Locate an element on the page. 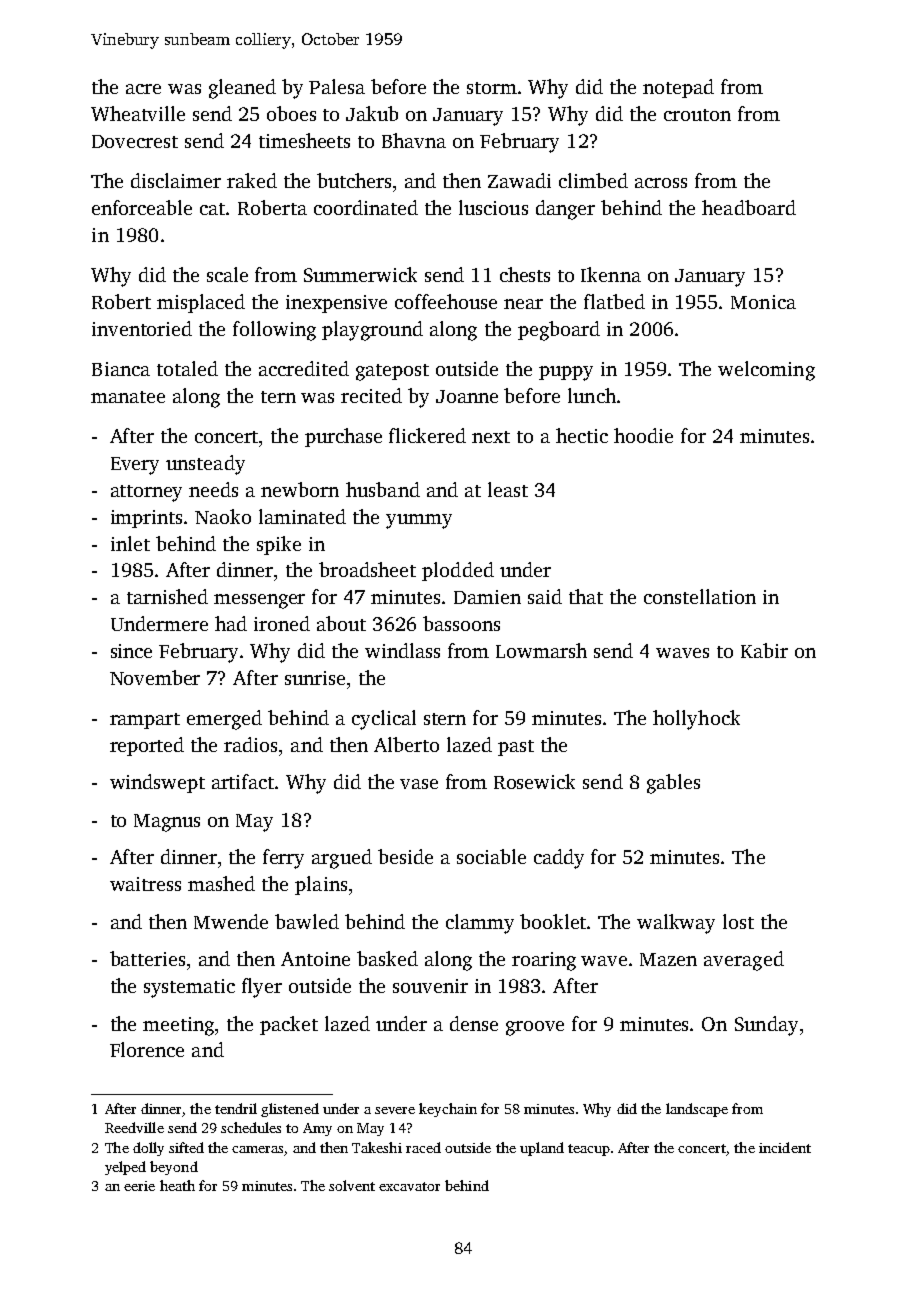 Image resolution: width=908 pixels, height=1316 pixels. storm is located at coordinates (492, 88).
